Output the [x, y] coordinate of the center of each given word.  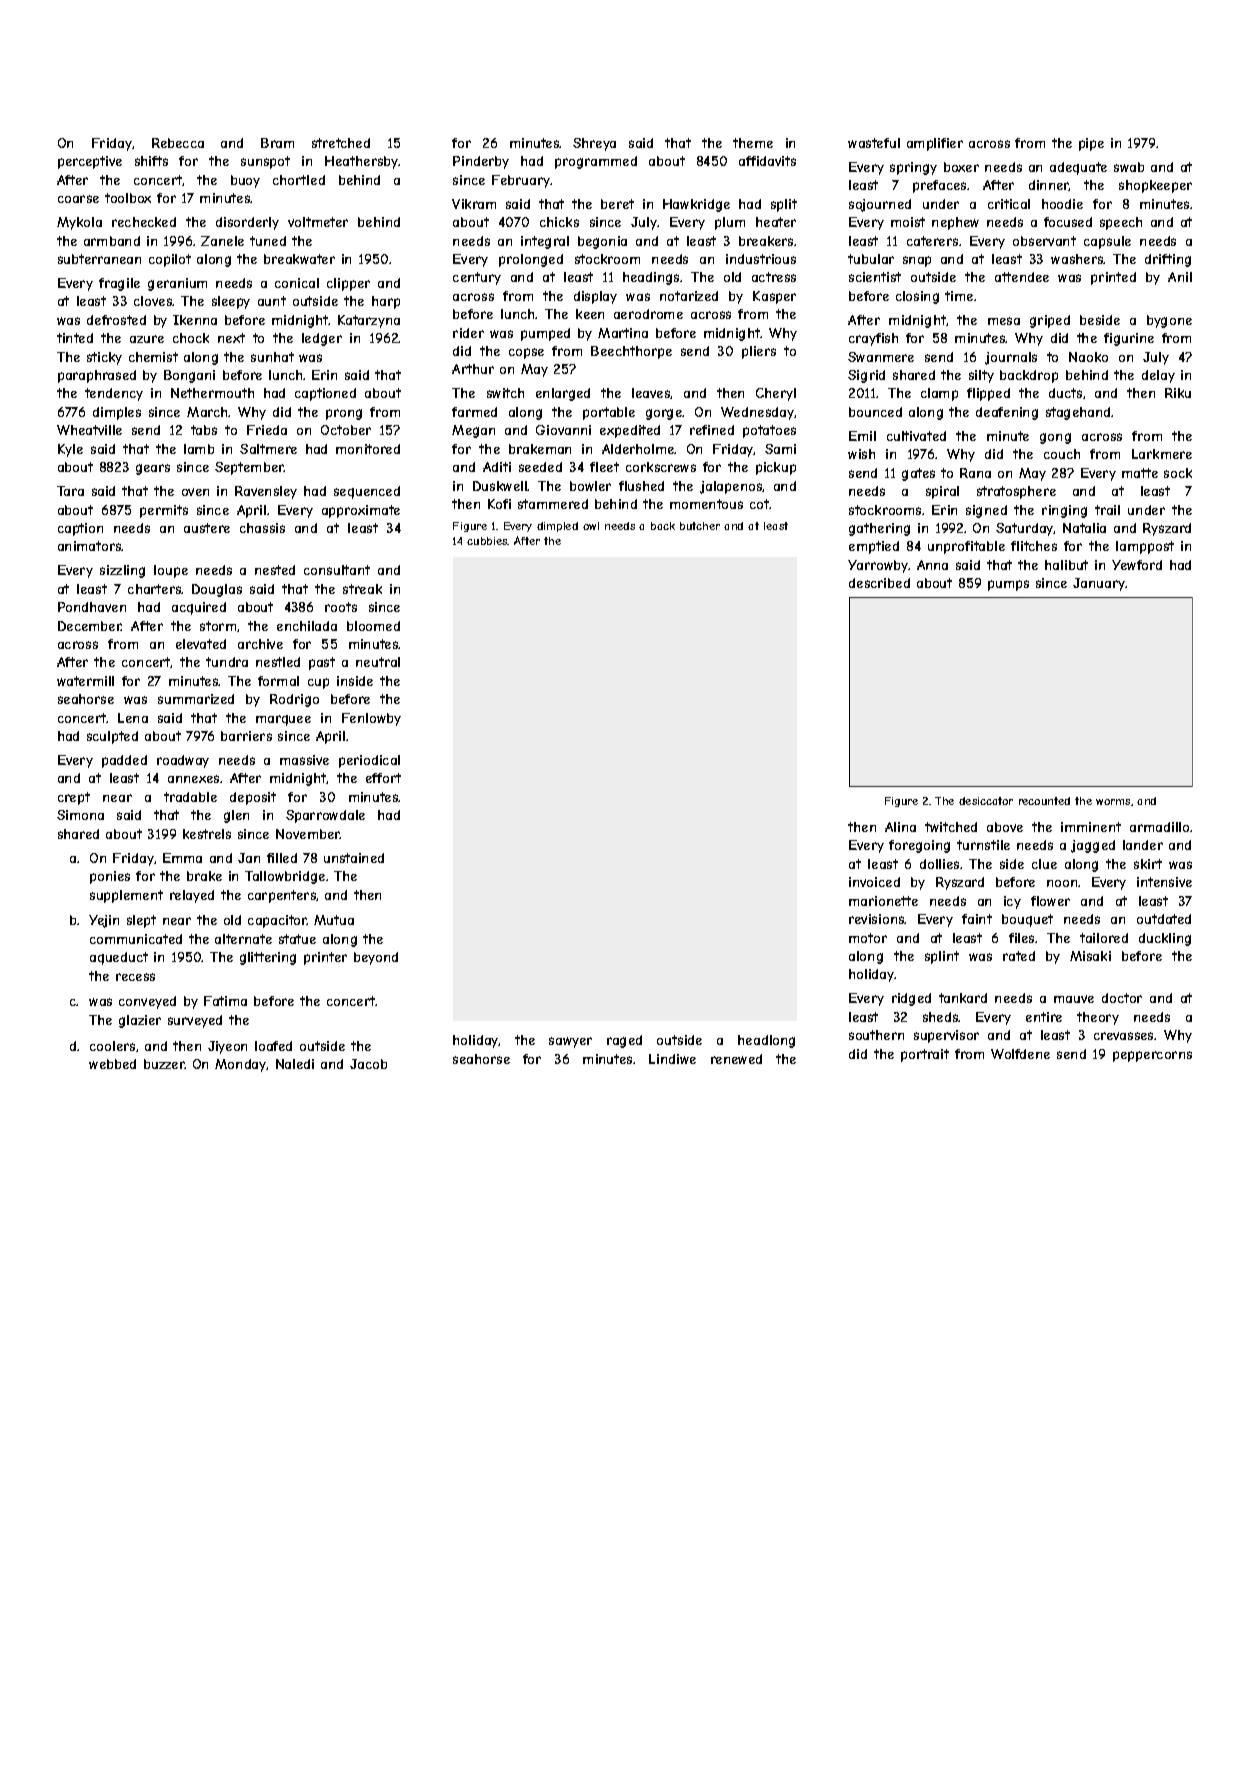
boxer [961, 167]
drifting [1168, 260]
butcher [700, 526]
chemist [153, 357]
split [784, 205]
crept [74, 798]
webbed [112, 1064]
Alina [900, 827]
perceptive [90, 162]
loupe [171, 571]
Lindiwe [672, 1059]
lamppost [1145, 547]
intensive [1164, 882]
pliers [759, 352]
